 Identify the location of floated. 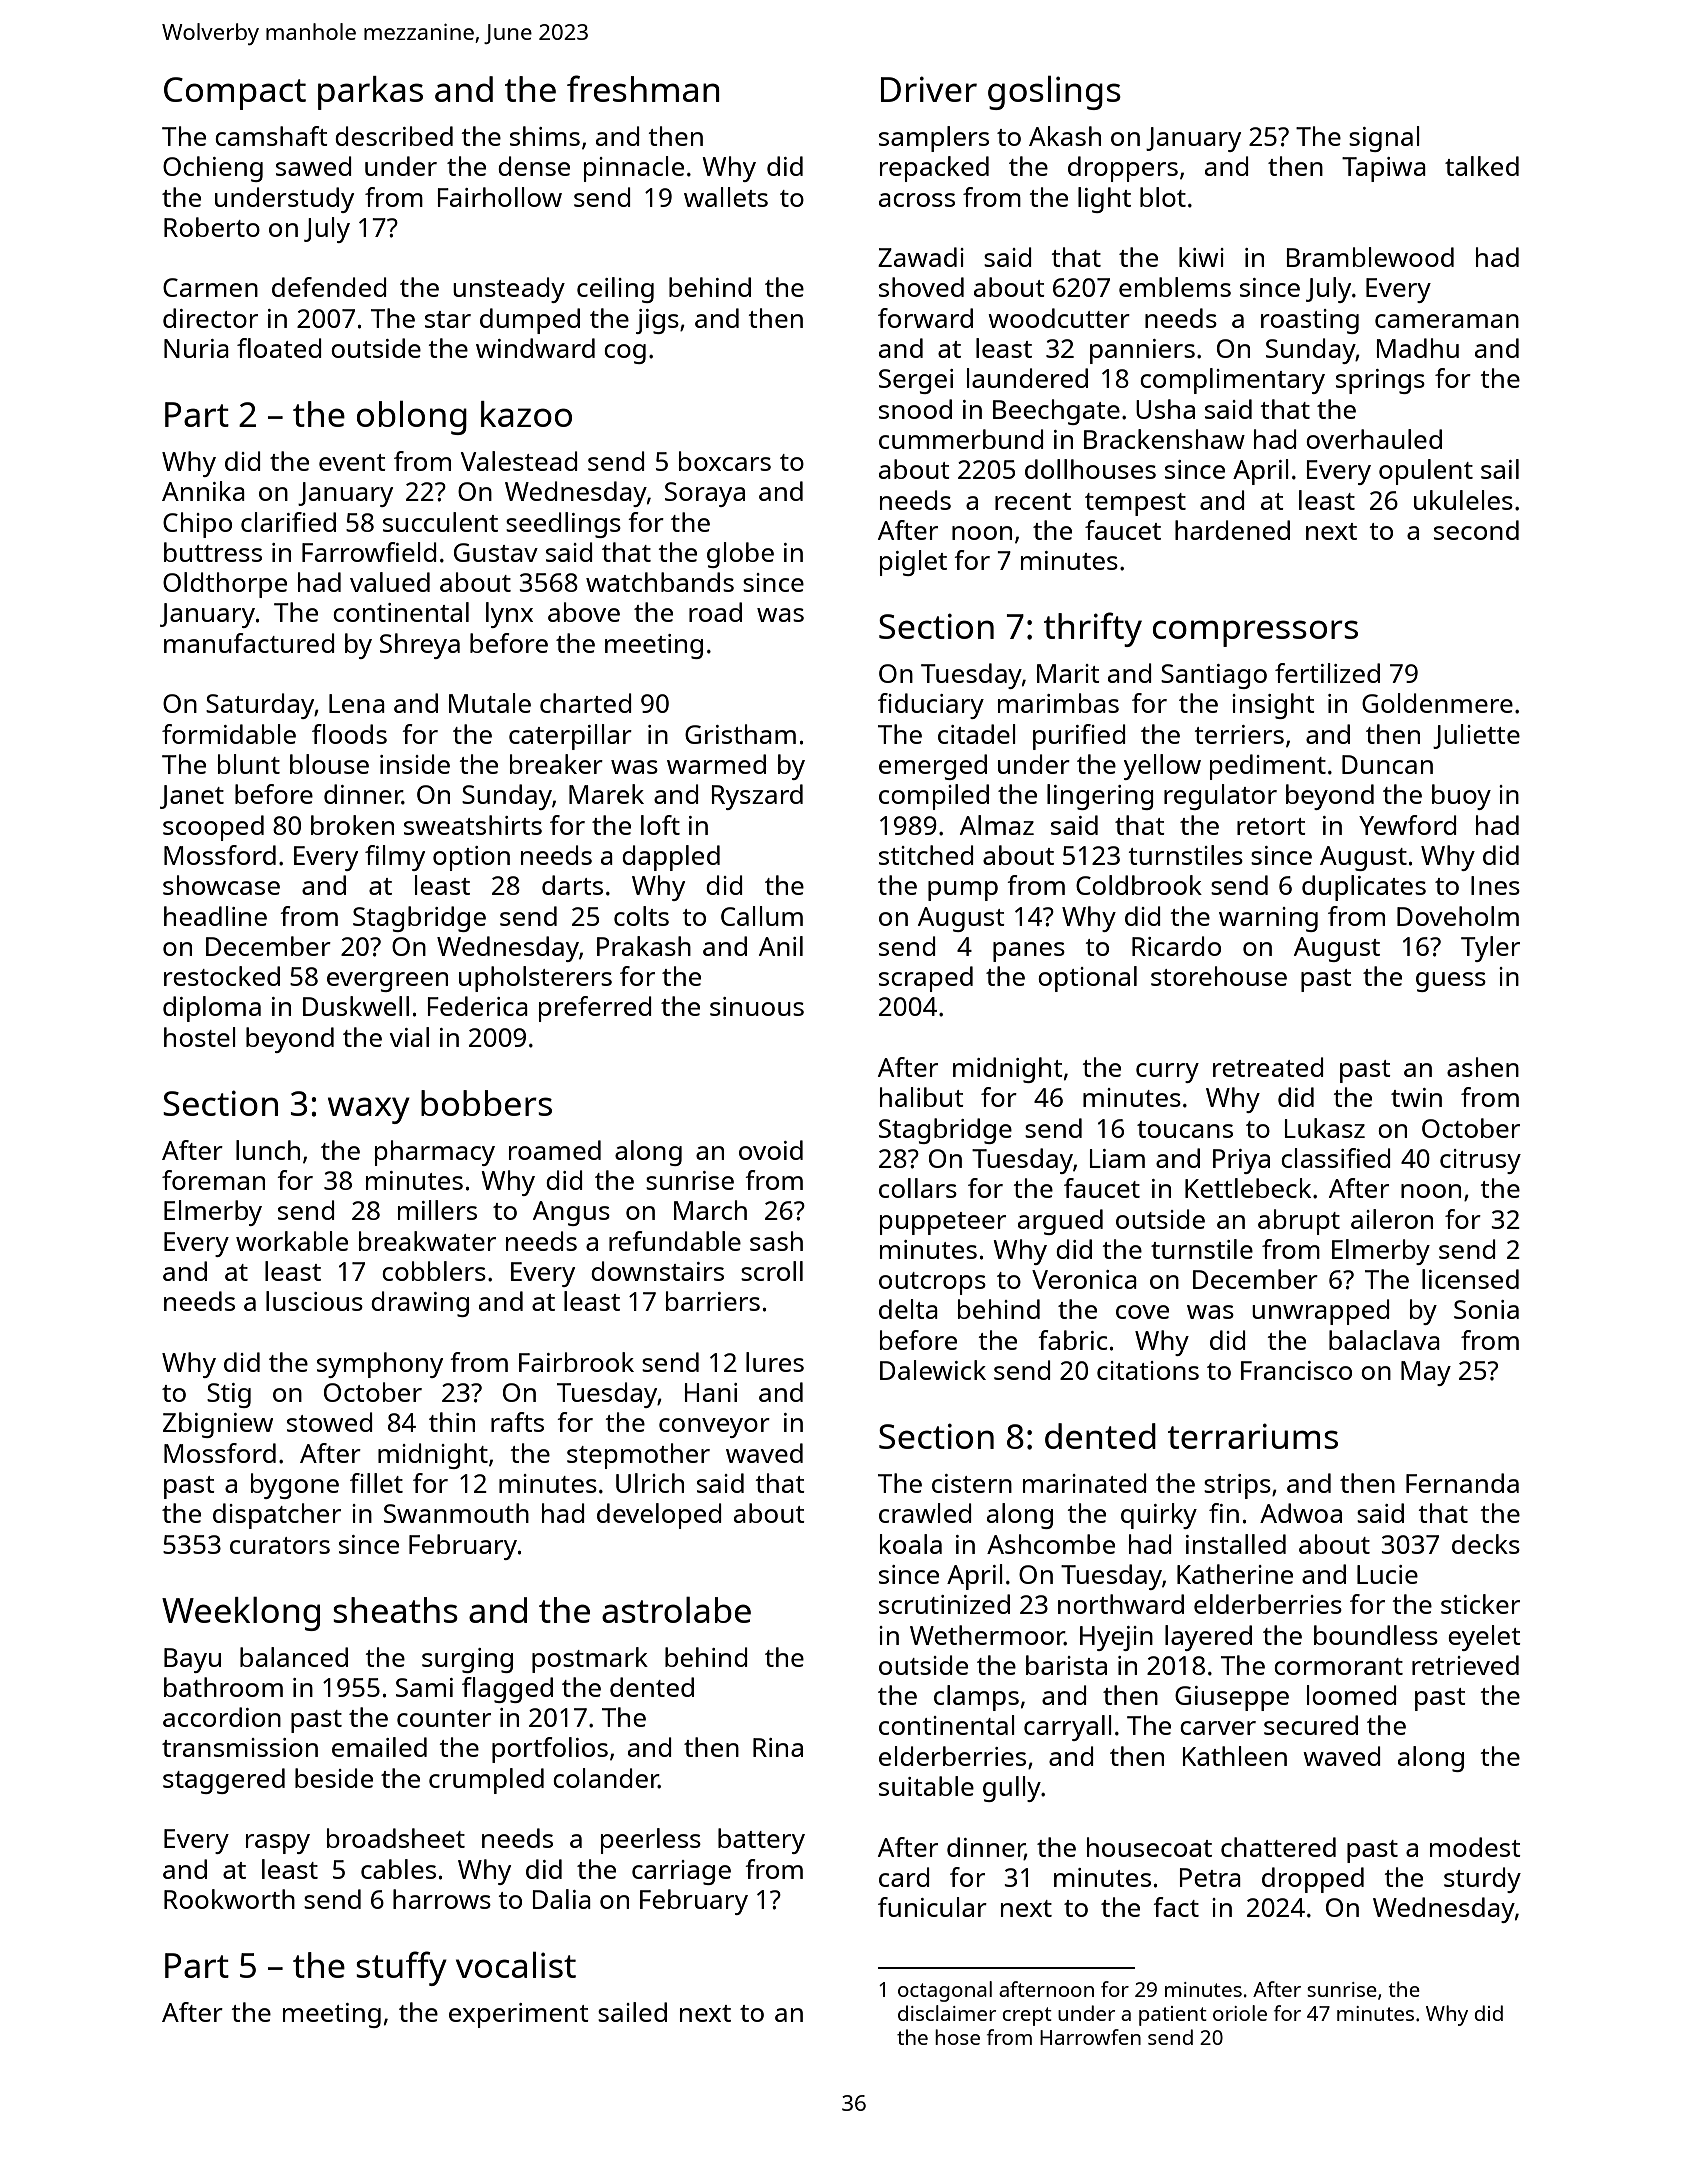
(279, 348).
